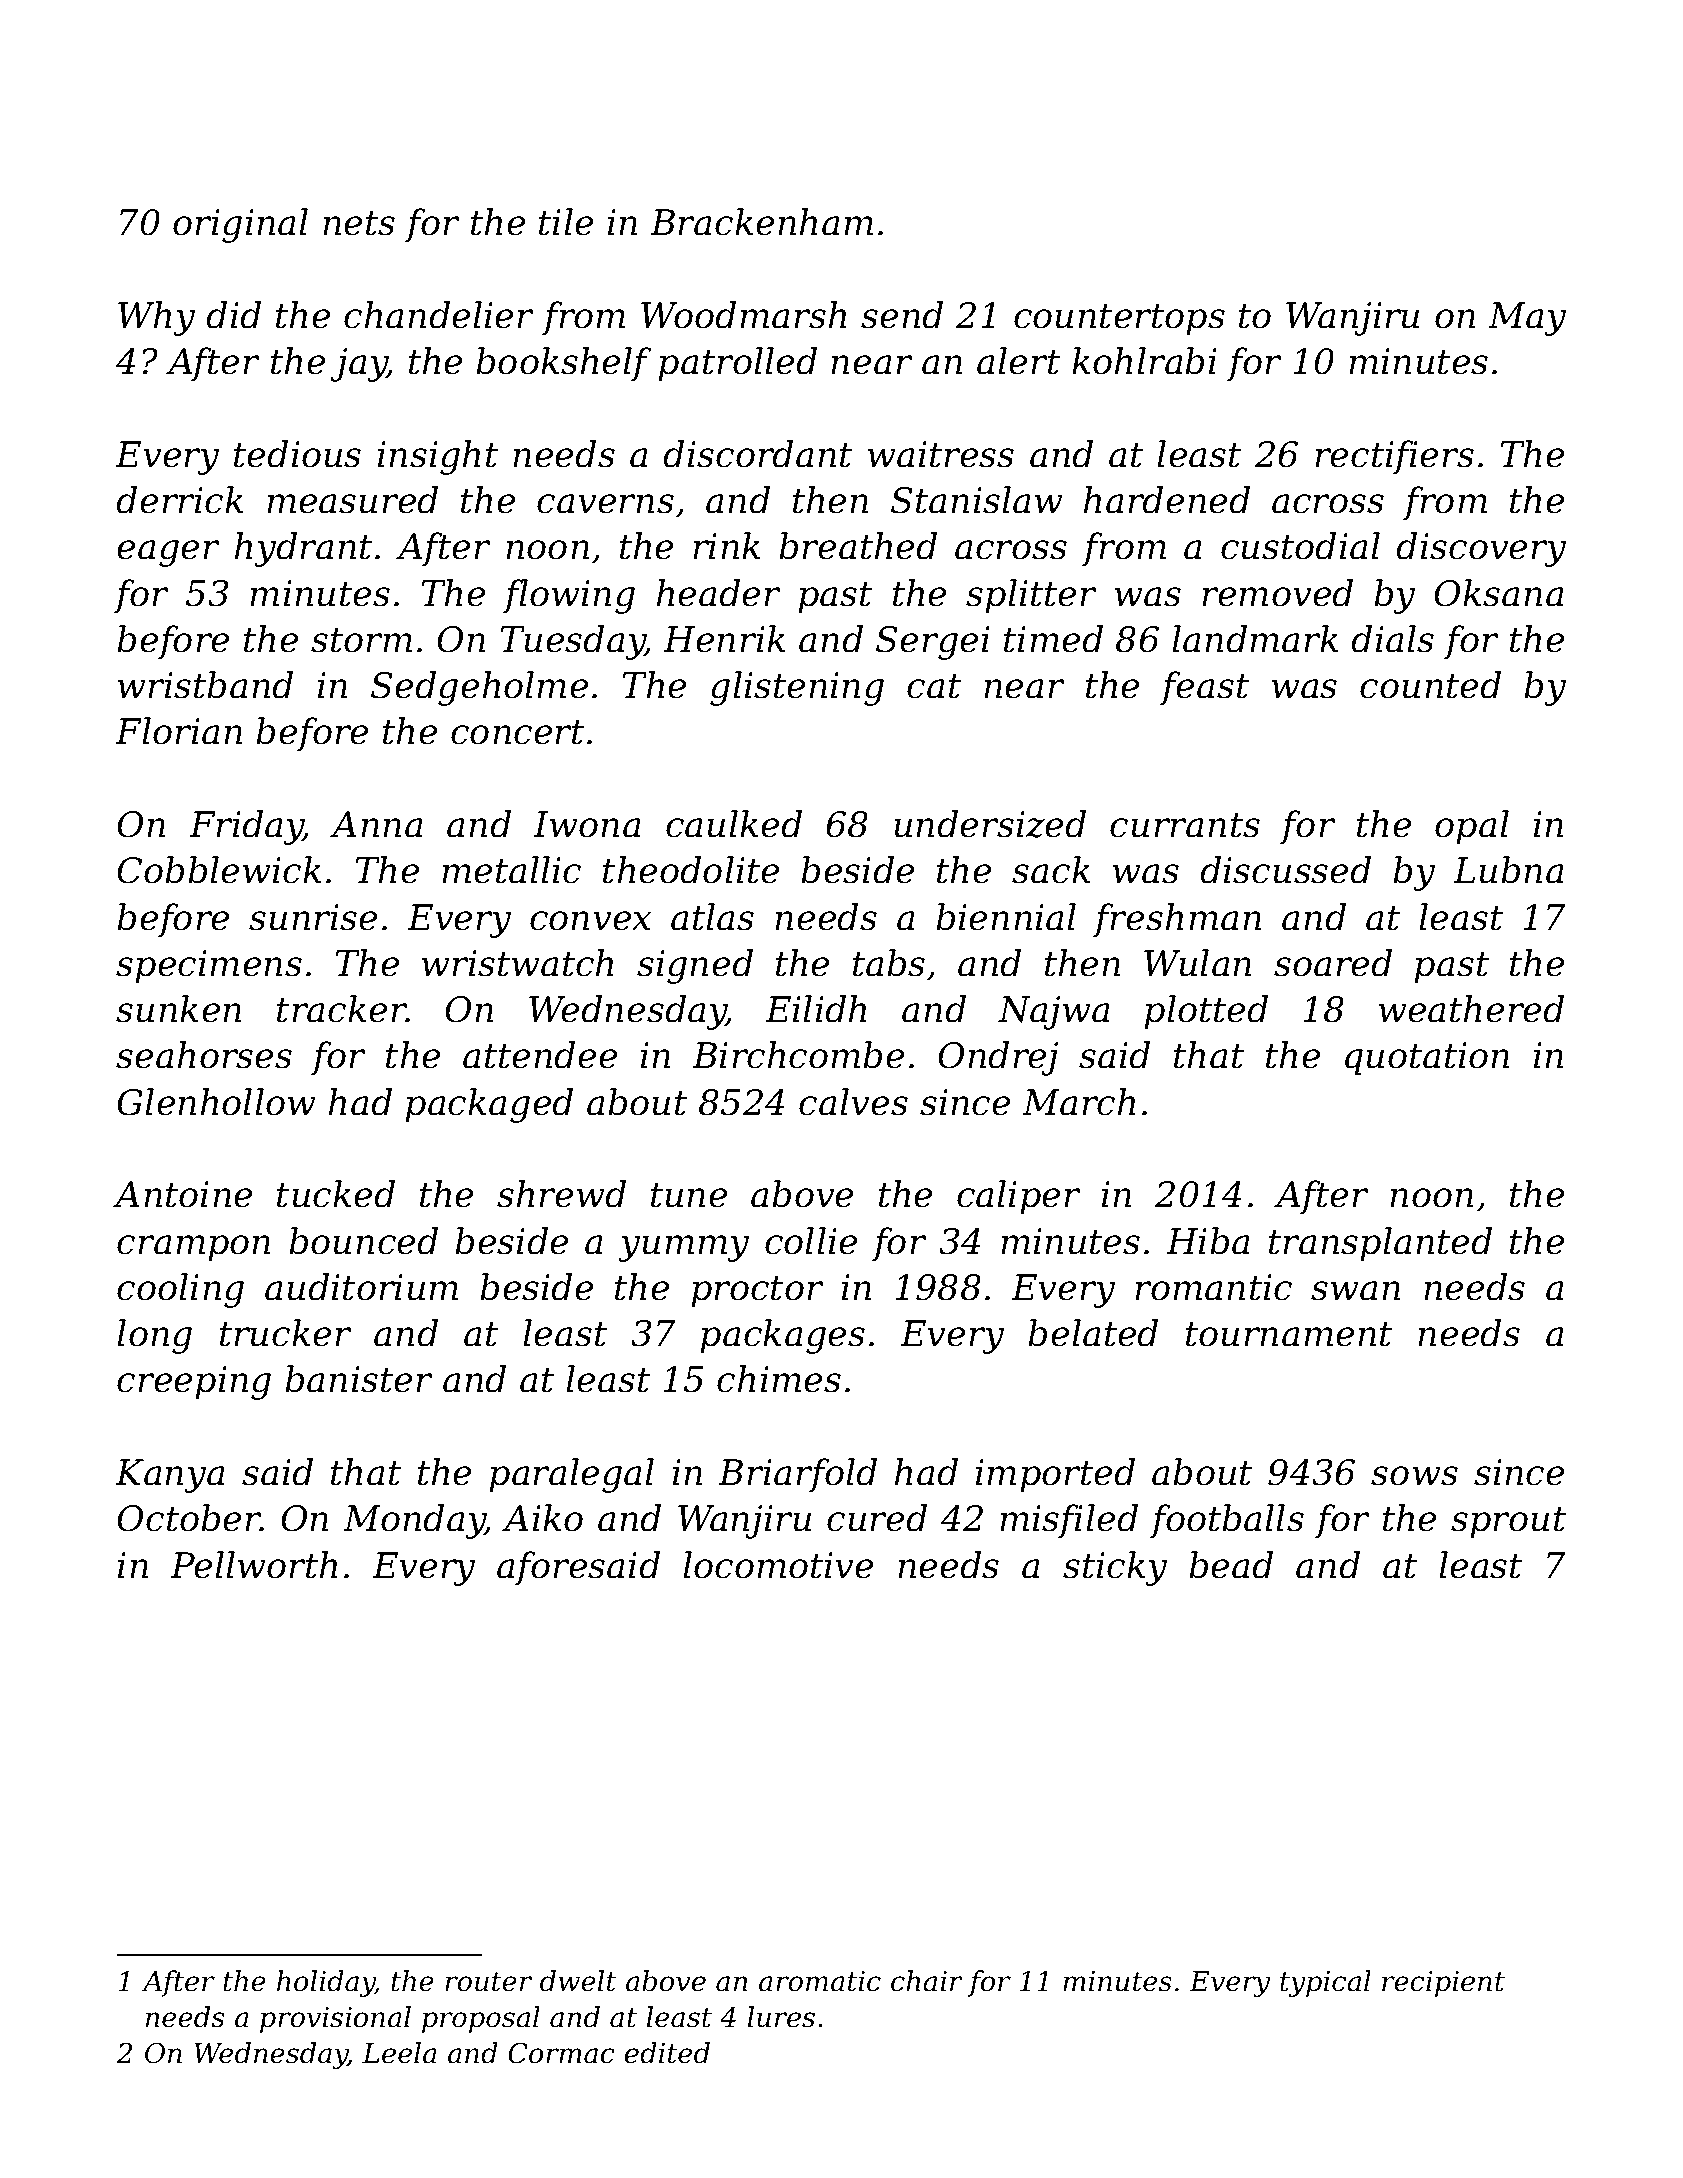 The width and height of the image is (1683, 2178). What do you see at coordinates (489, 1105) in the image?
I see `packaged` at bounding box center [489, 1105].
